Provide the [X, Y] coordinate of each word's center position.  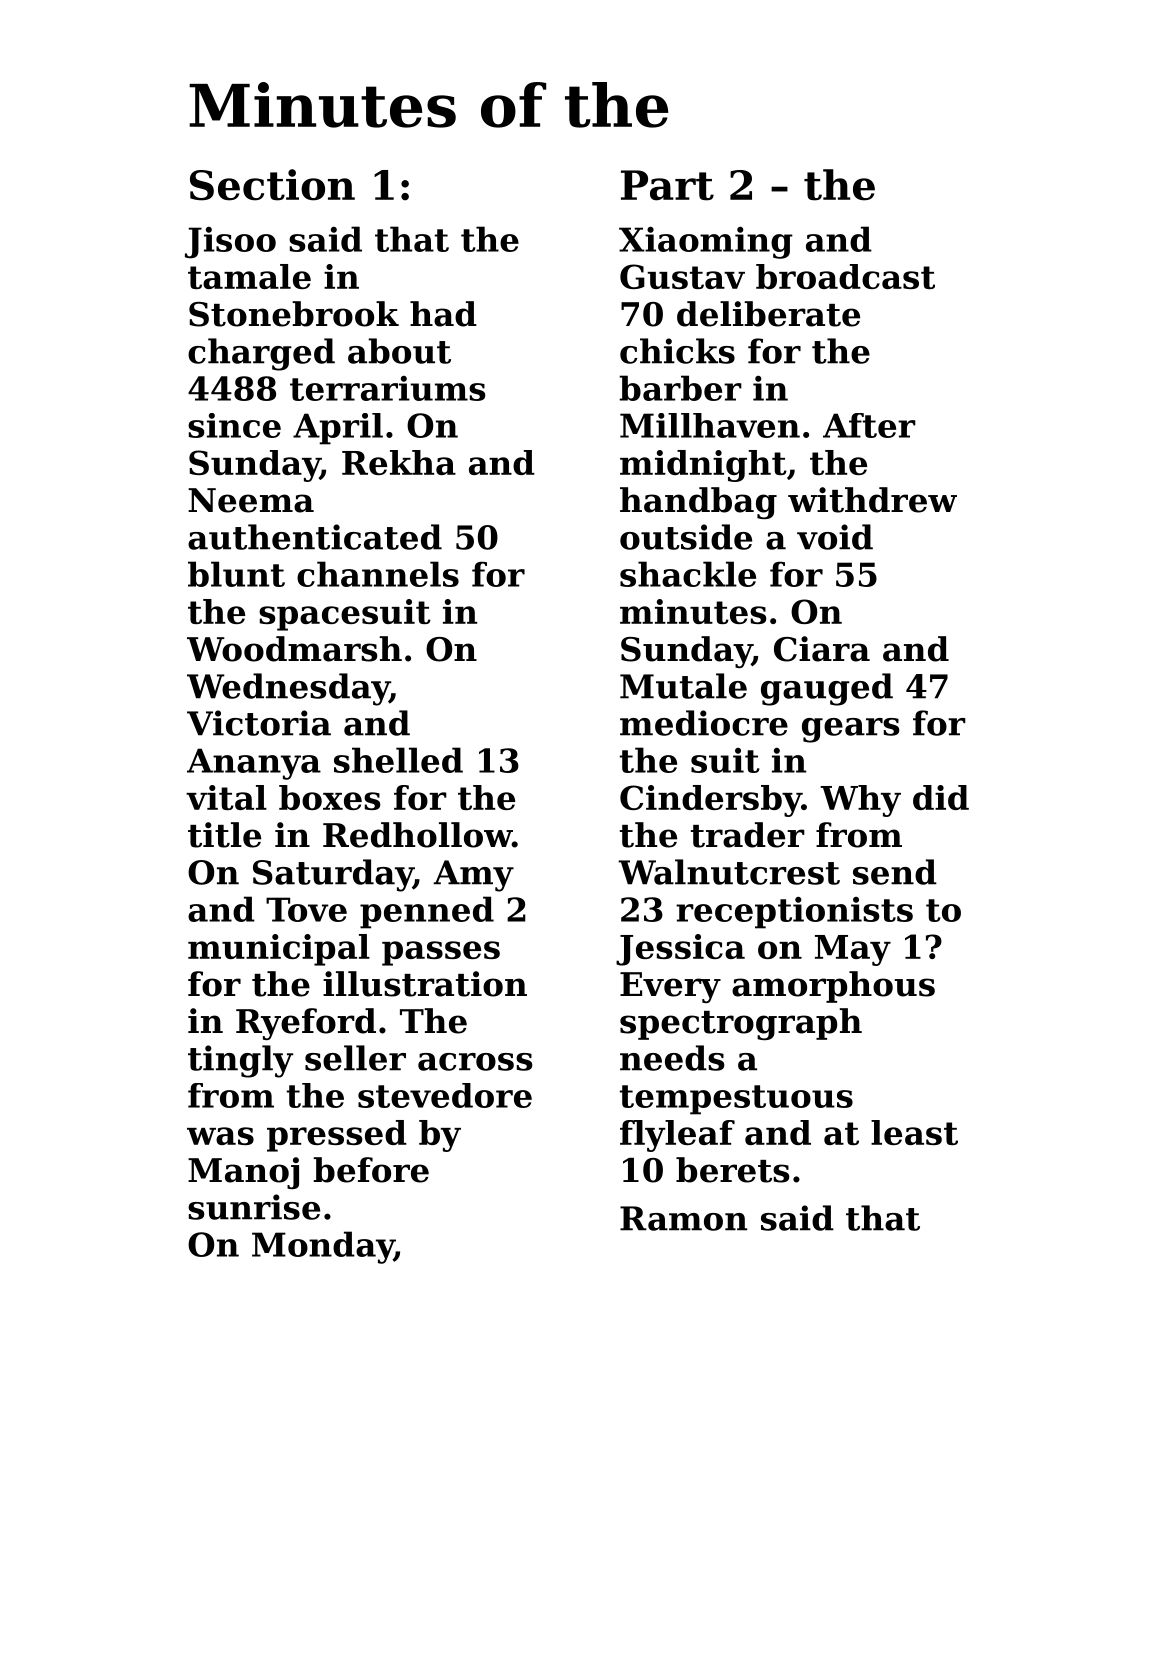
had [443, 314]
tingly [240, 1061]
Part [667, 185]
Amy [473, 876]
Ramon [683, 1218]
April [338, 429]
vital [226, 797]
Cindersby [711, 801]
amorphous [833, 987]
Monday [323, 1247]
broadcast [845, 276]
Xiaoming [706, 243]
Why [860, 801]
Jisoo [230, 243]
